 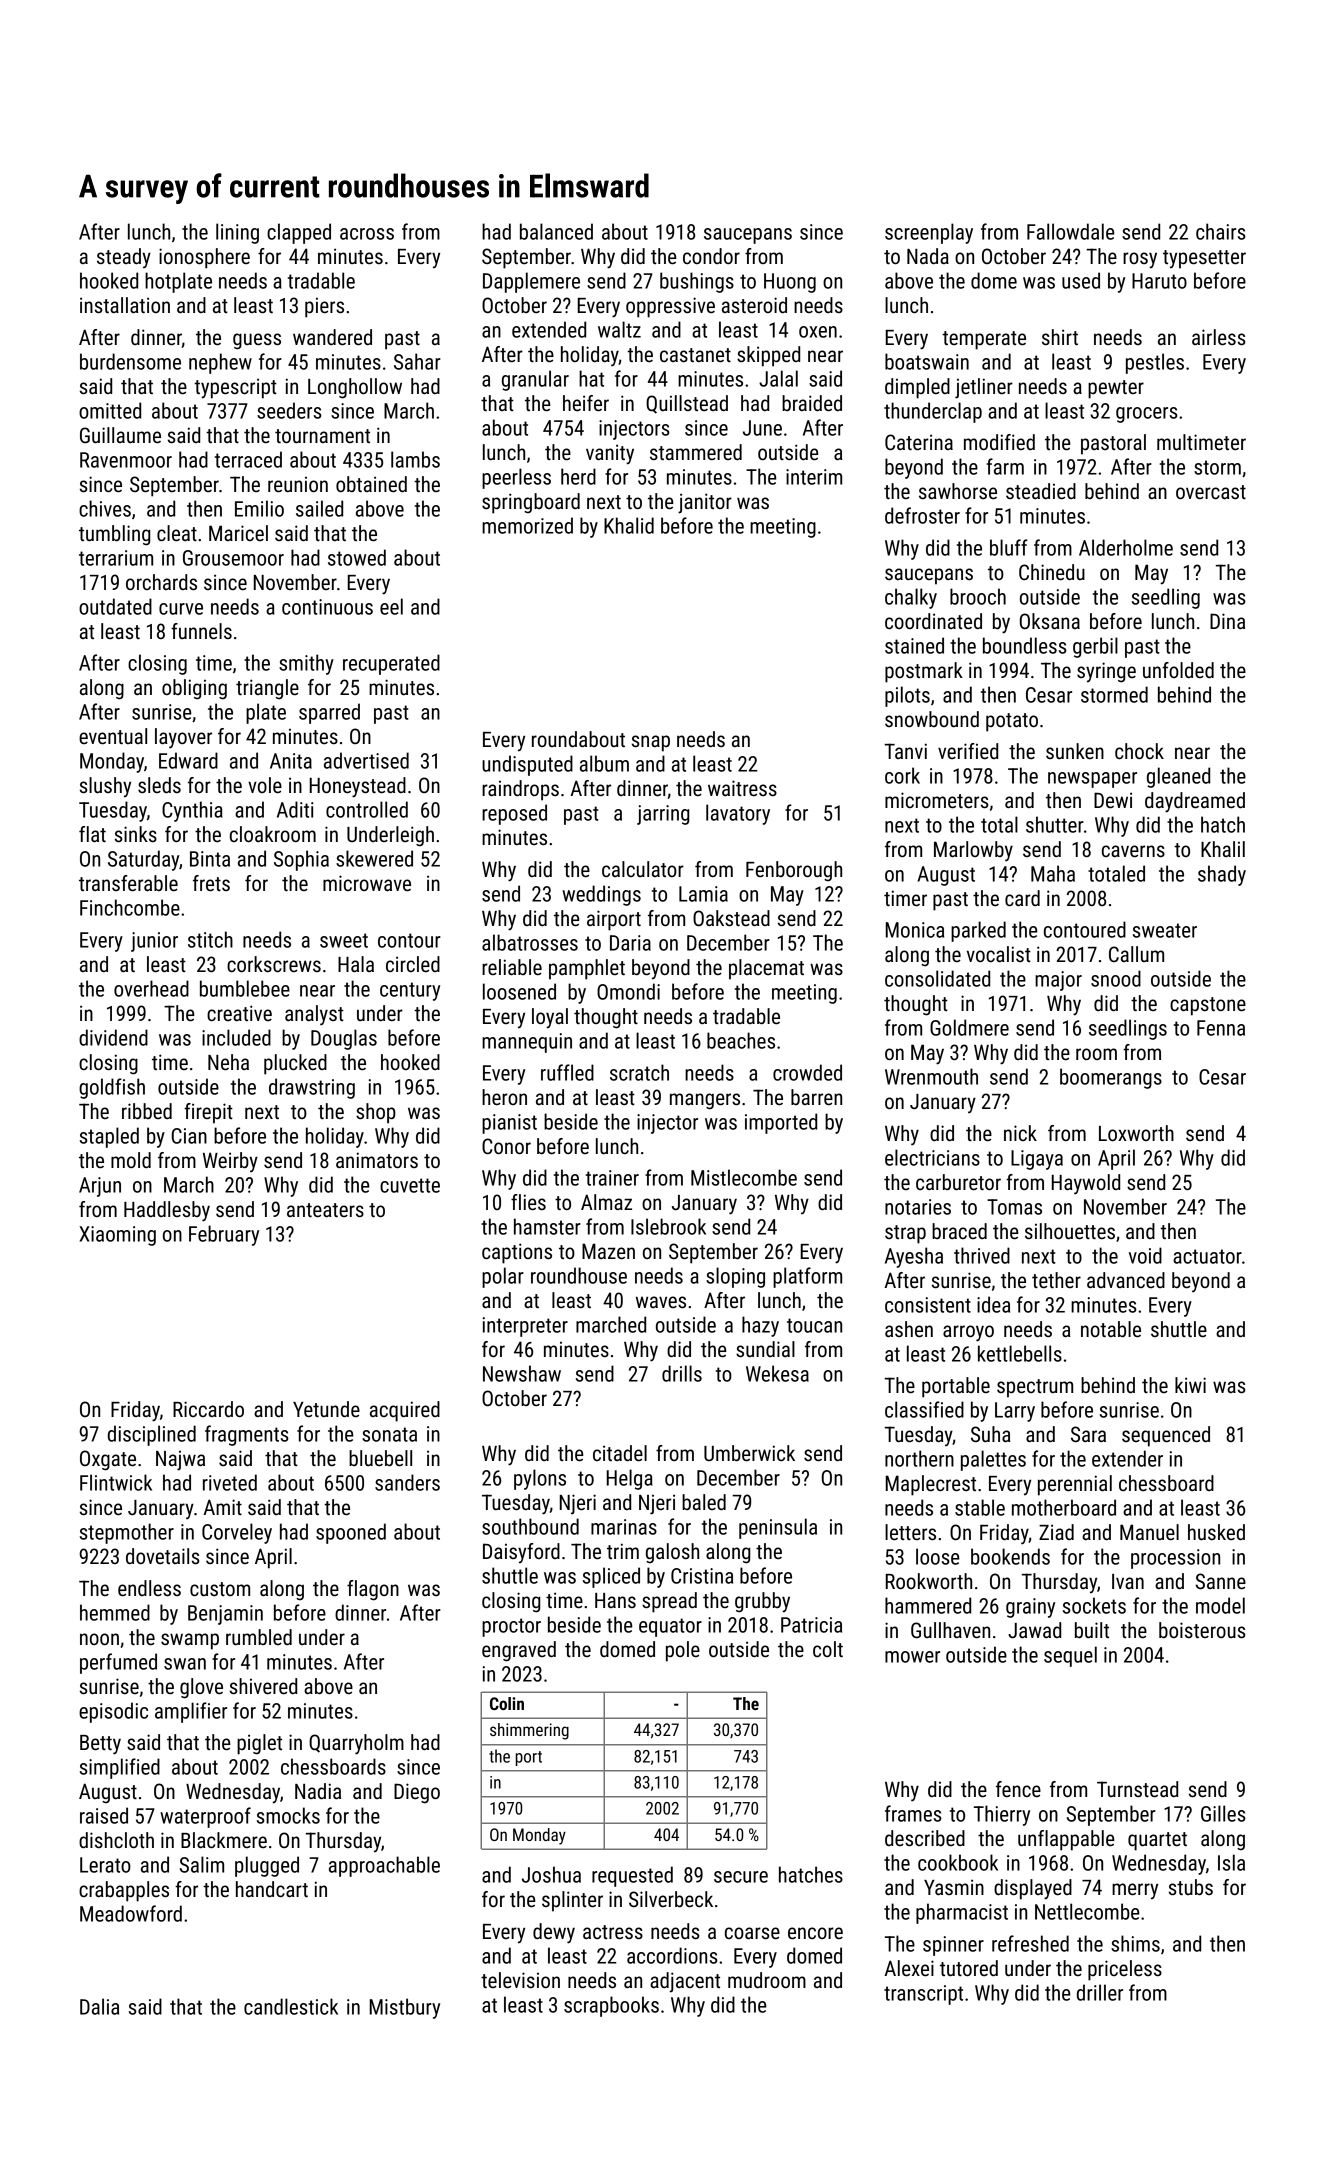 What do you see at coordinates (1100, 1992) in the page?
I see `driller` at bounding box center [1100, 1992].
